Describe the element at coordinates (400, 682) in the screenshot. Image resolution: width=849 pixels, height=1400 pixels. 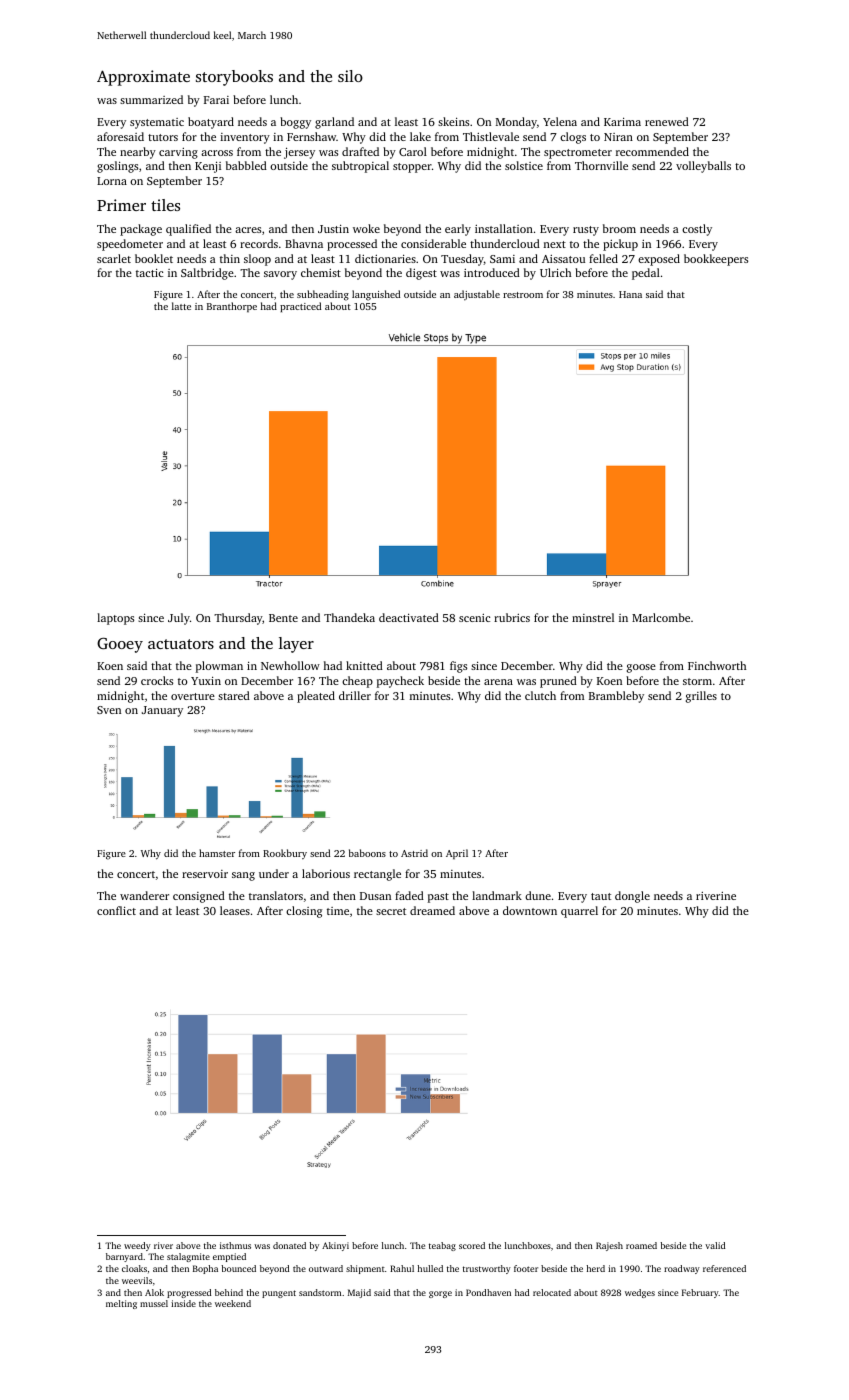
I see `paycheck` at that location.
